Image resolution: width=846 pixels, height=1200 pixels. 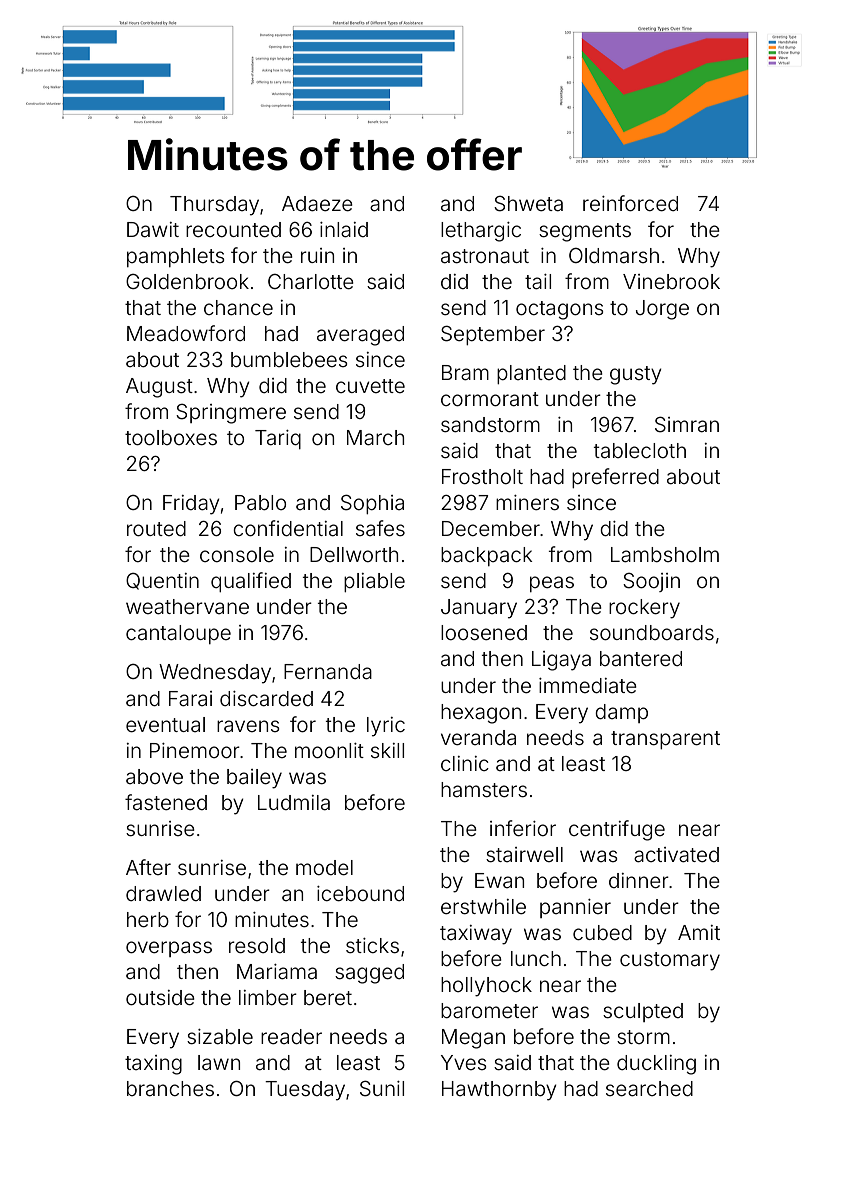 What do you see at coordinates (478, 737) in the screenshot?
I see `veranda` at bounding box center [478, 737].
